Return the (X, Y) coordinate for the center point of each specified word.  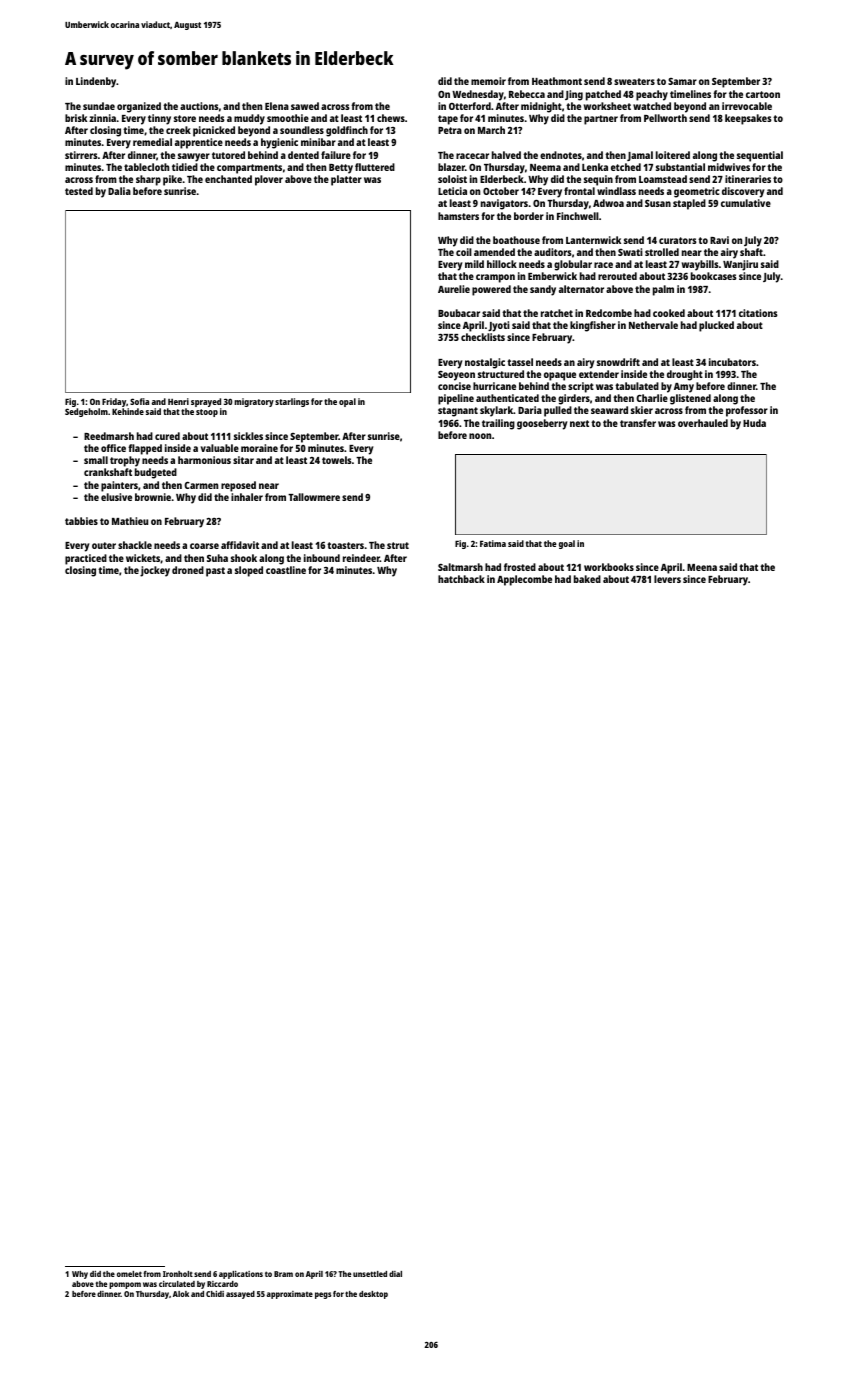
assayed (240, 1295)
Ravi (719, 240)
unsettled (370, 1274)
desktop (373, 1295)
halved (506, 155)
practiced (86, 559)
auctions (199, 106)
